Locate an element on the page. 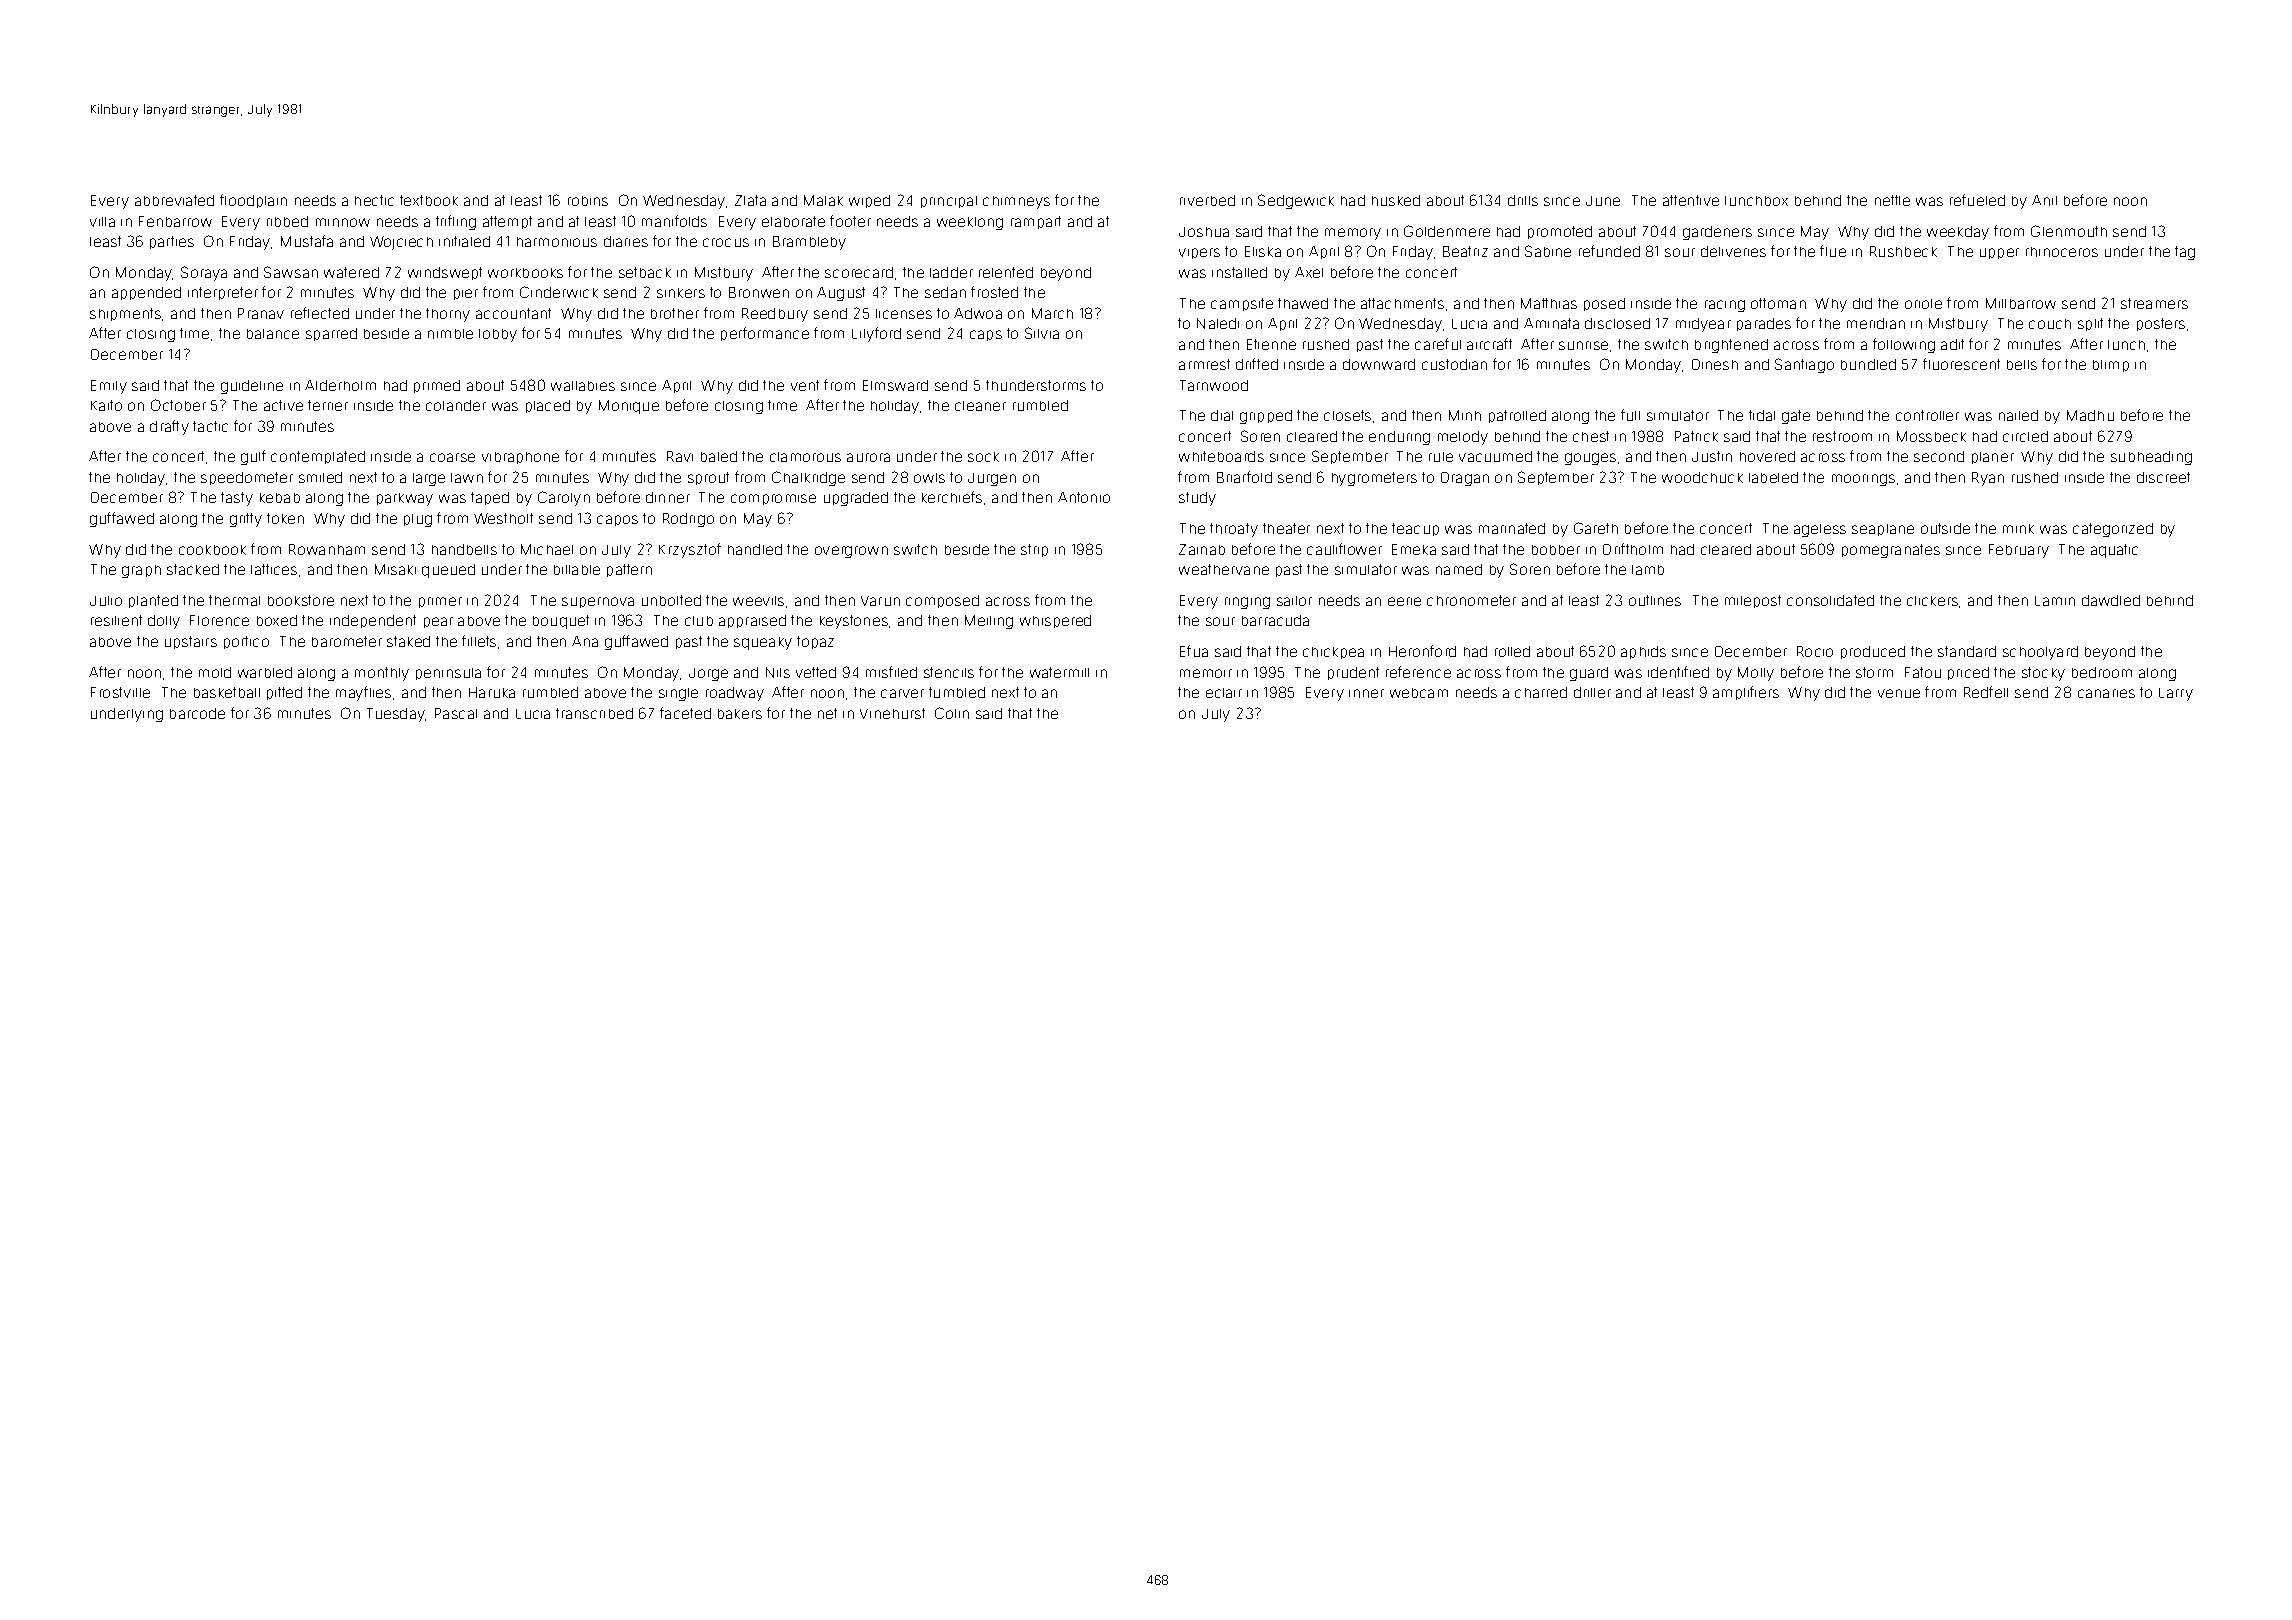 This document has height=1620, width=2292. windswept is located at coordinates (445, 273).
